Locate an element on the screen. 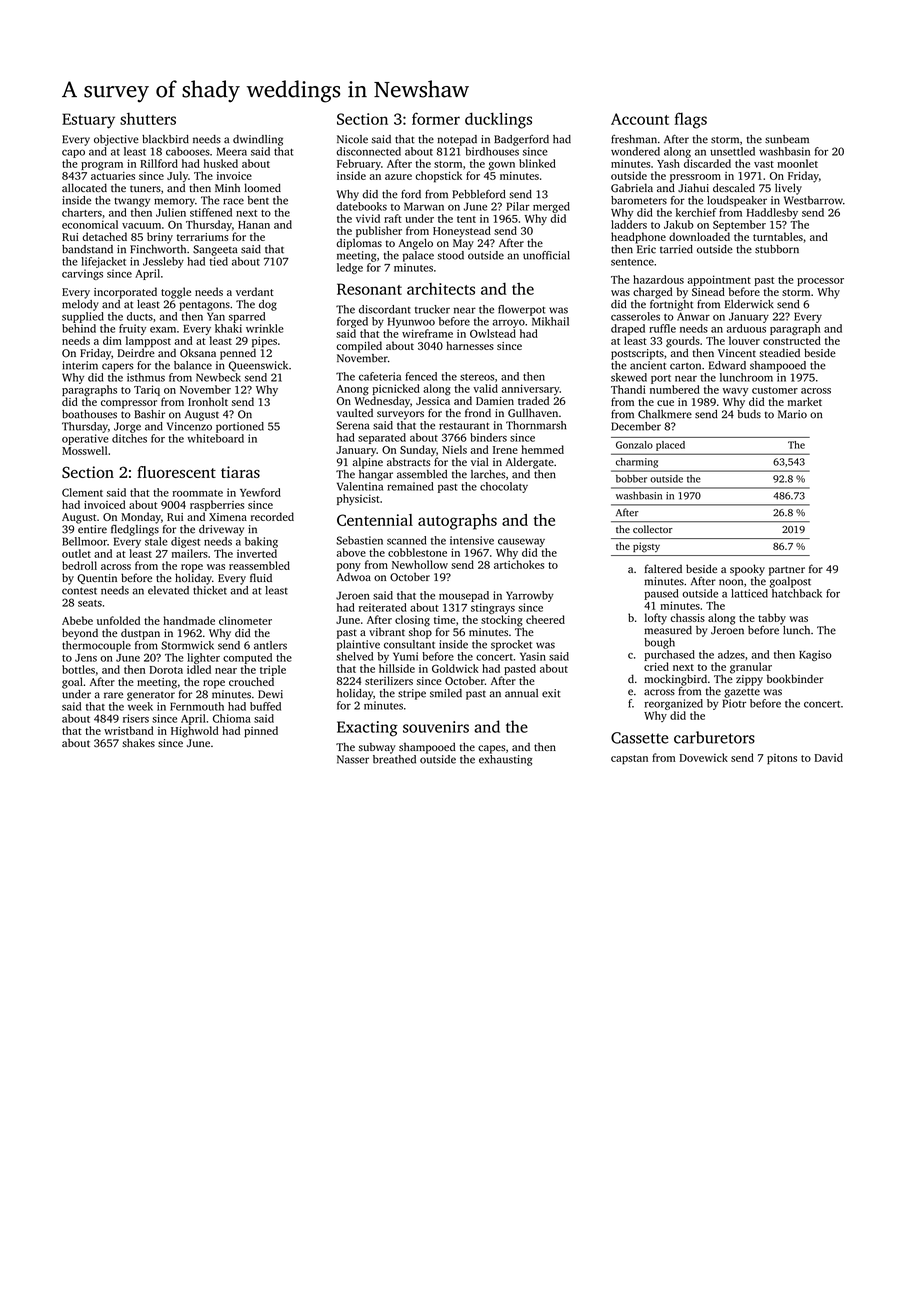 This screenshot has height=1316, width=908. Marwan is located at coordinates (424, 206).
